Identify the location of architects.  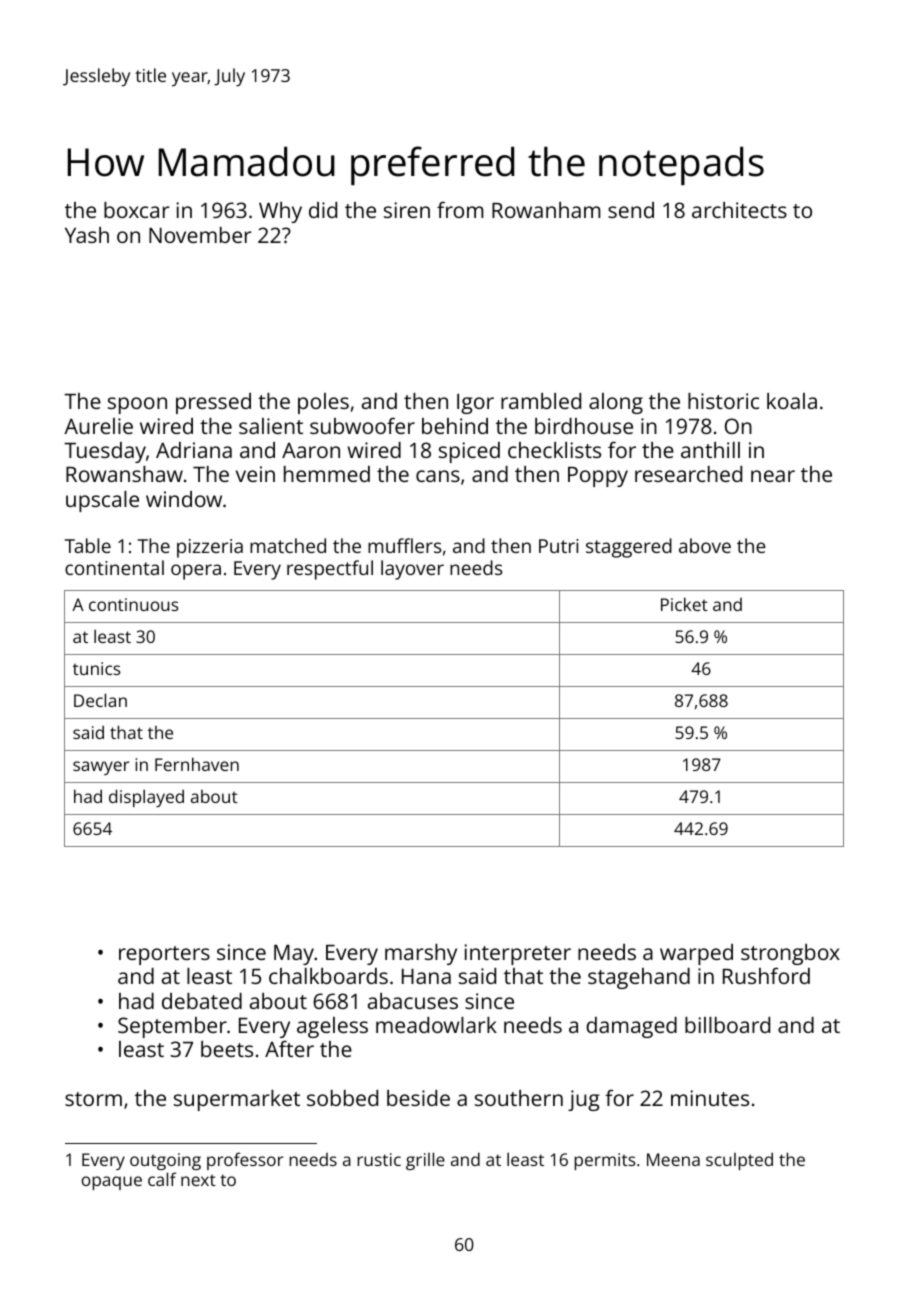
(739, 210).
